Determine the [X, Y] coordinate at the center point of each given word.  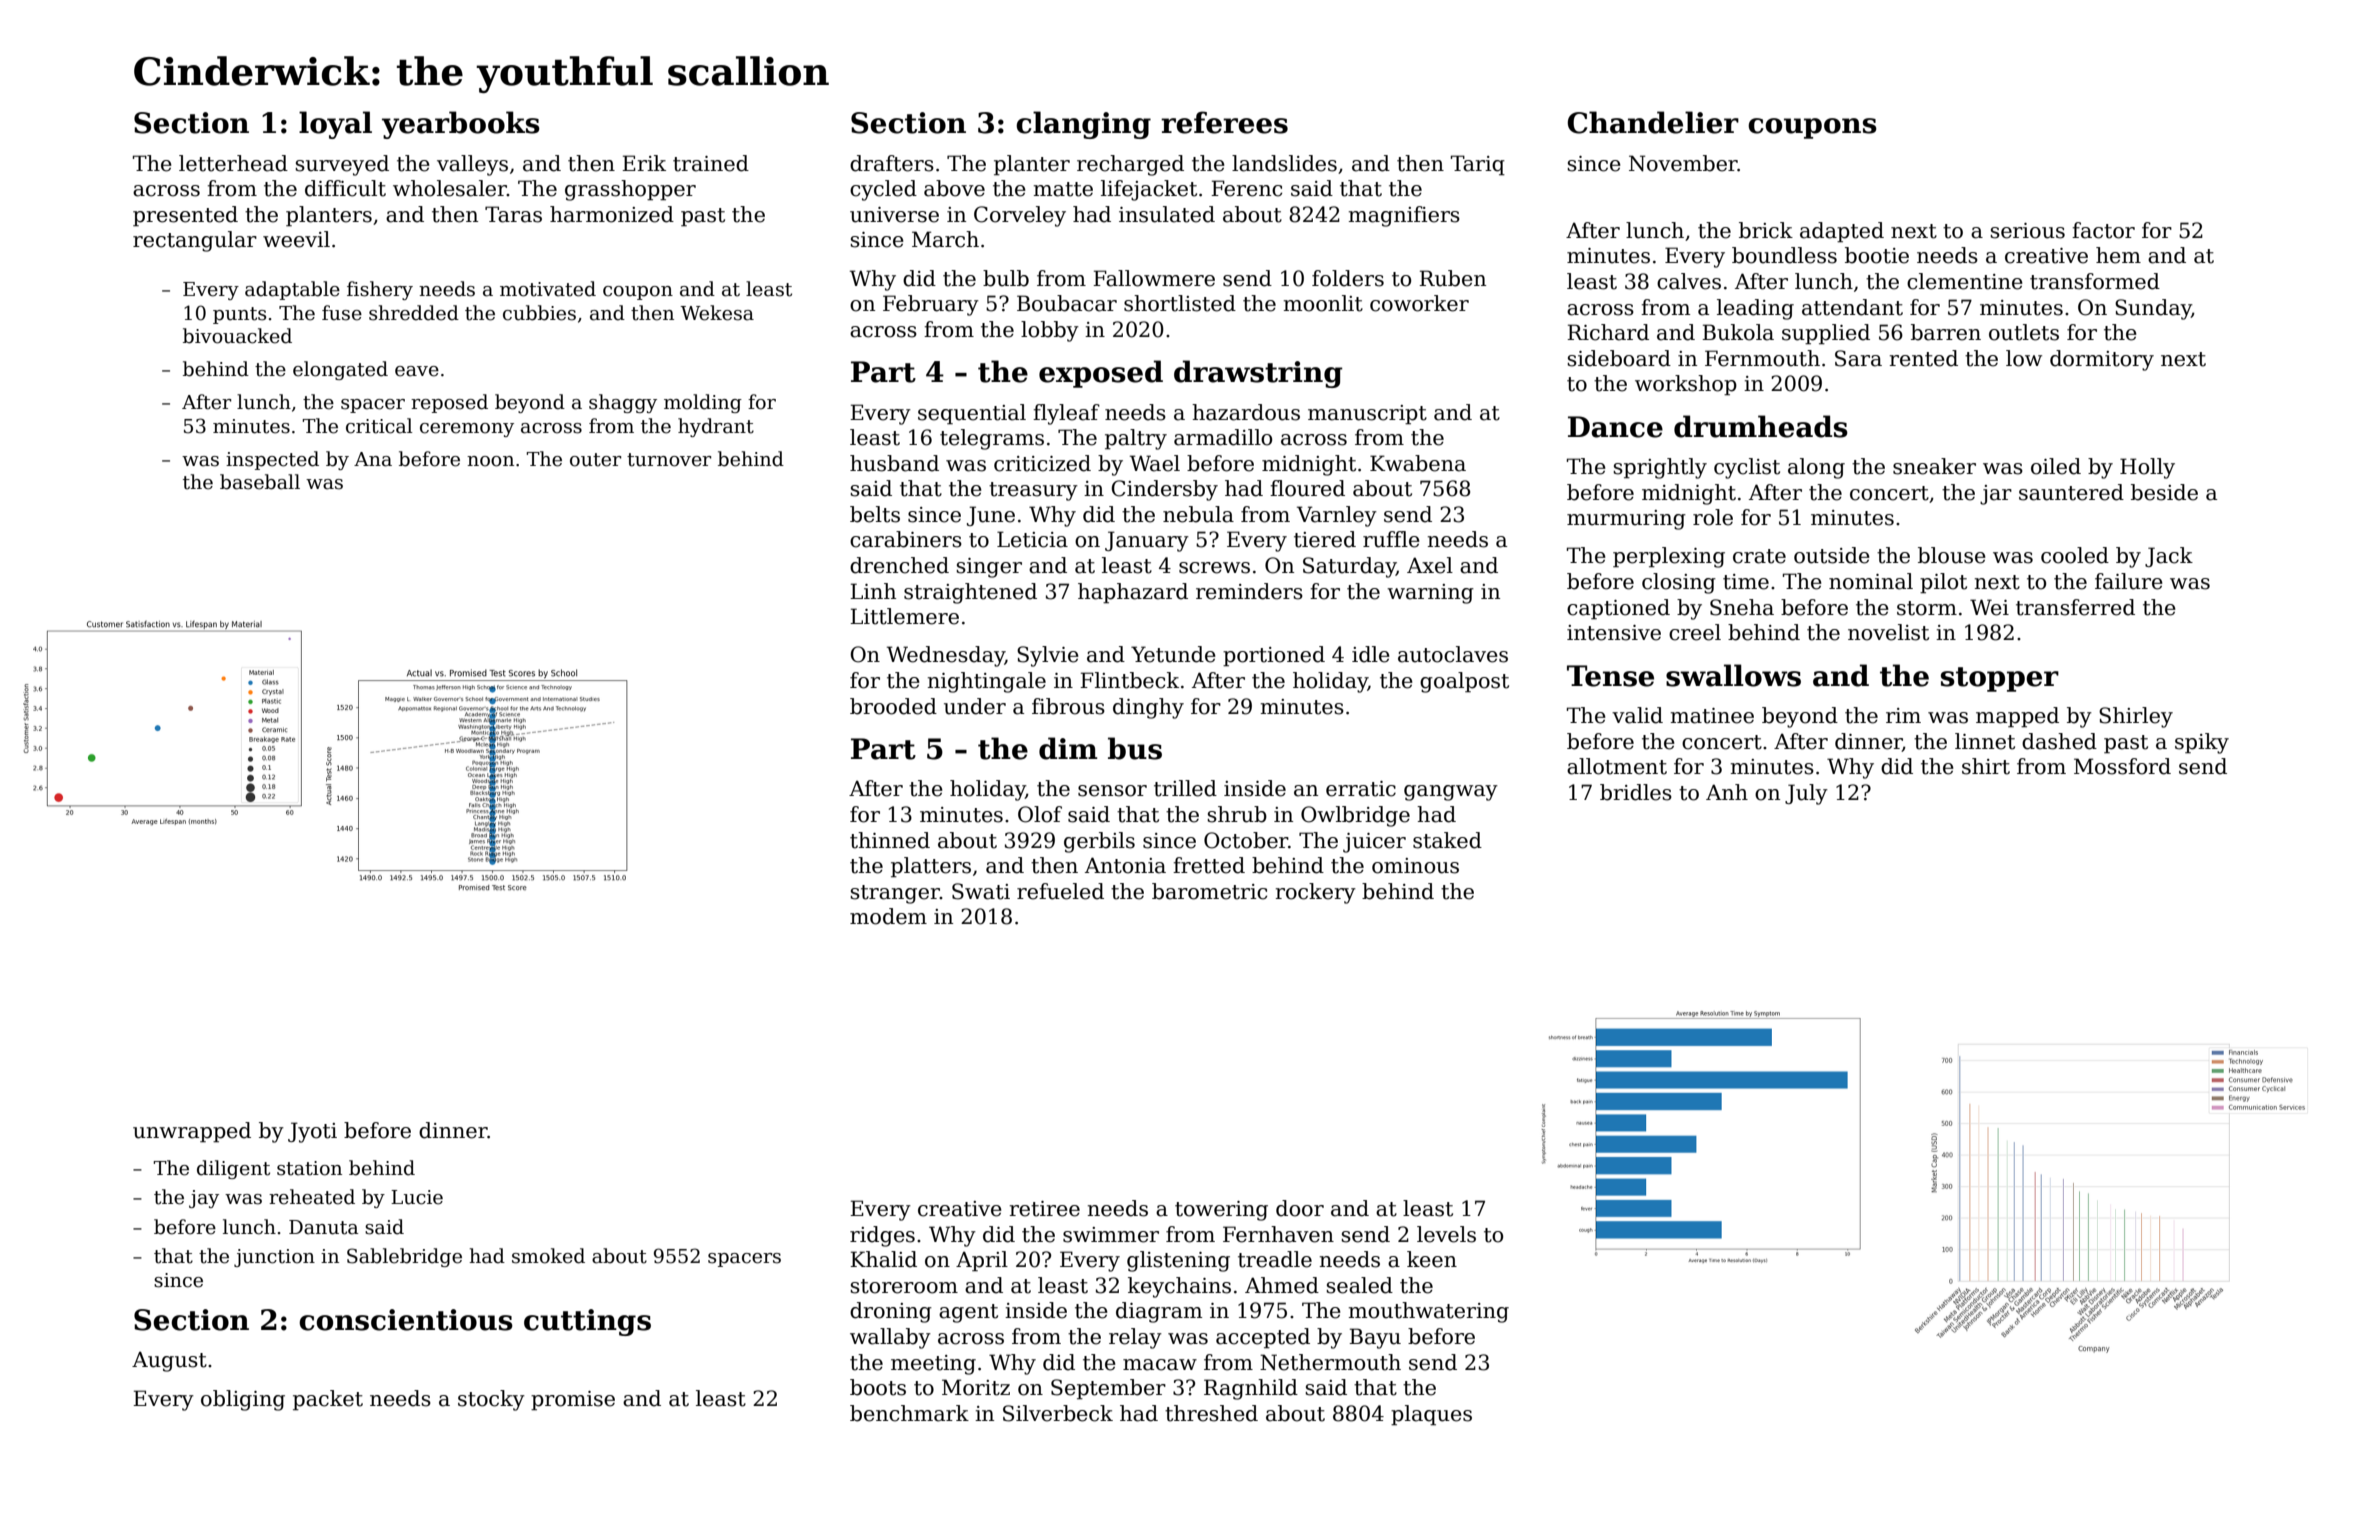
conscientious [406, 1320]
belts [875, 514]
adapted [1842, 232]
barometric [1209, 891]
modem [888, 916]
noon [490, 461]
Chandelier [1653, 122]
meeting [933, 1365]
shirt [1986, 766]
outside [1832, 555]
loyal [335, 125]
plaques [1431, 1415]
